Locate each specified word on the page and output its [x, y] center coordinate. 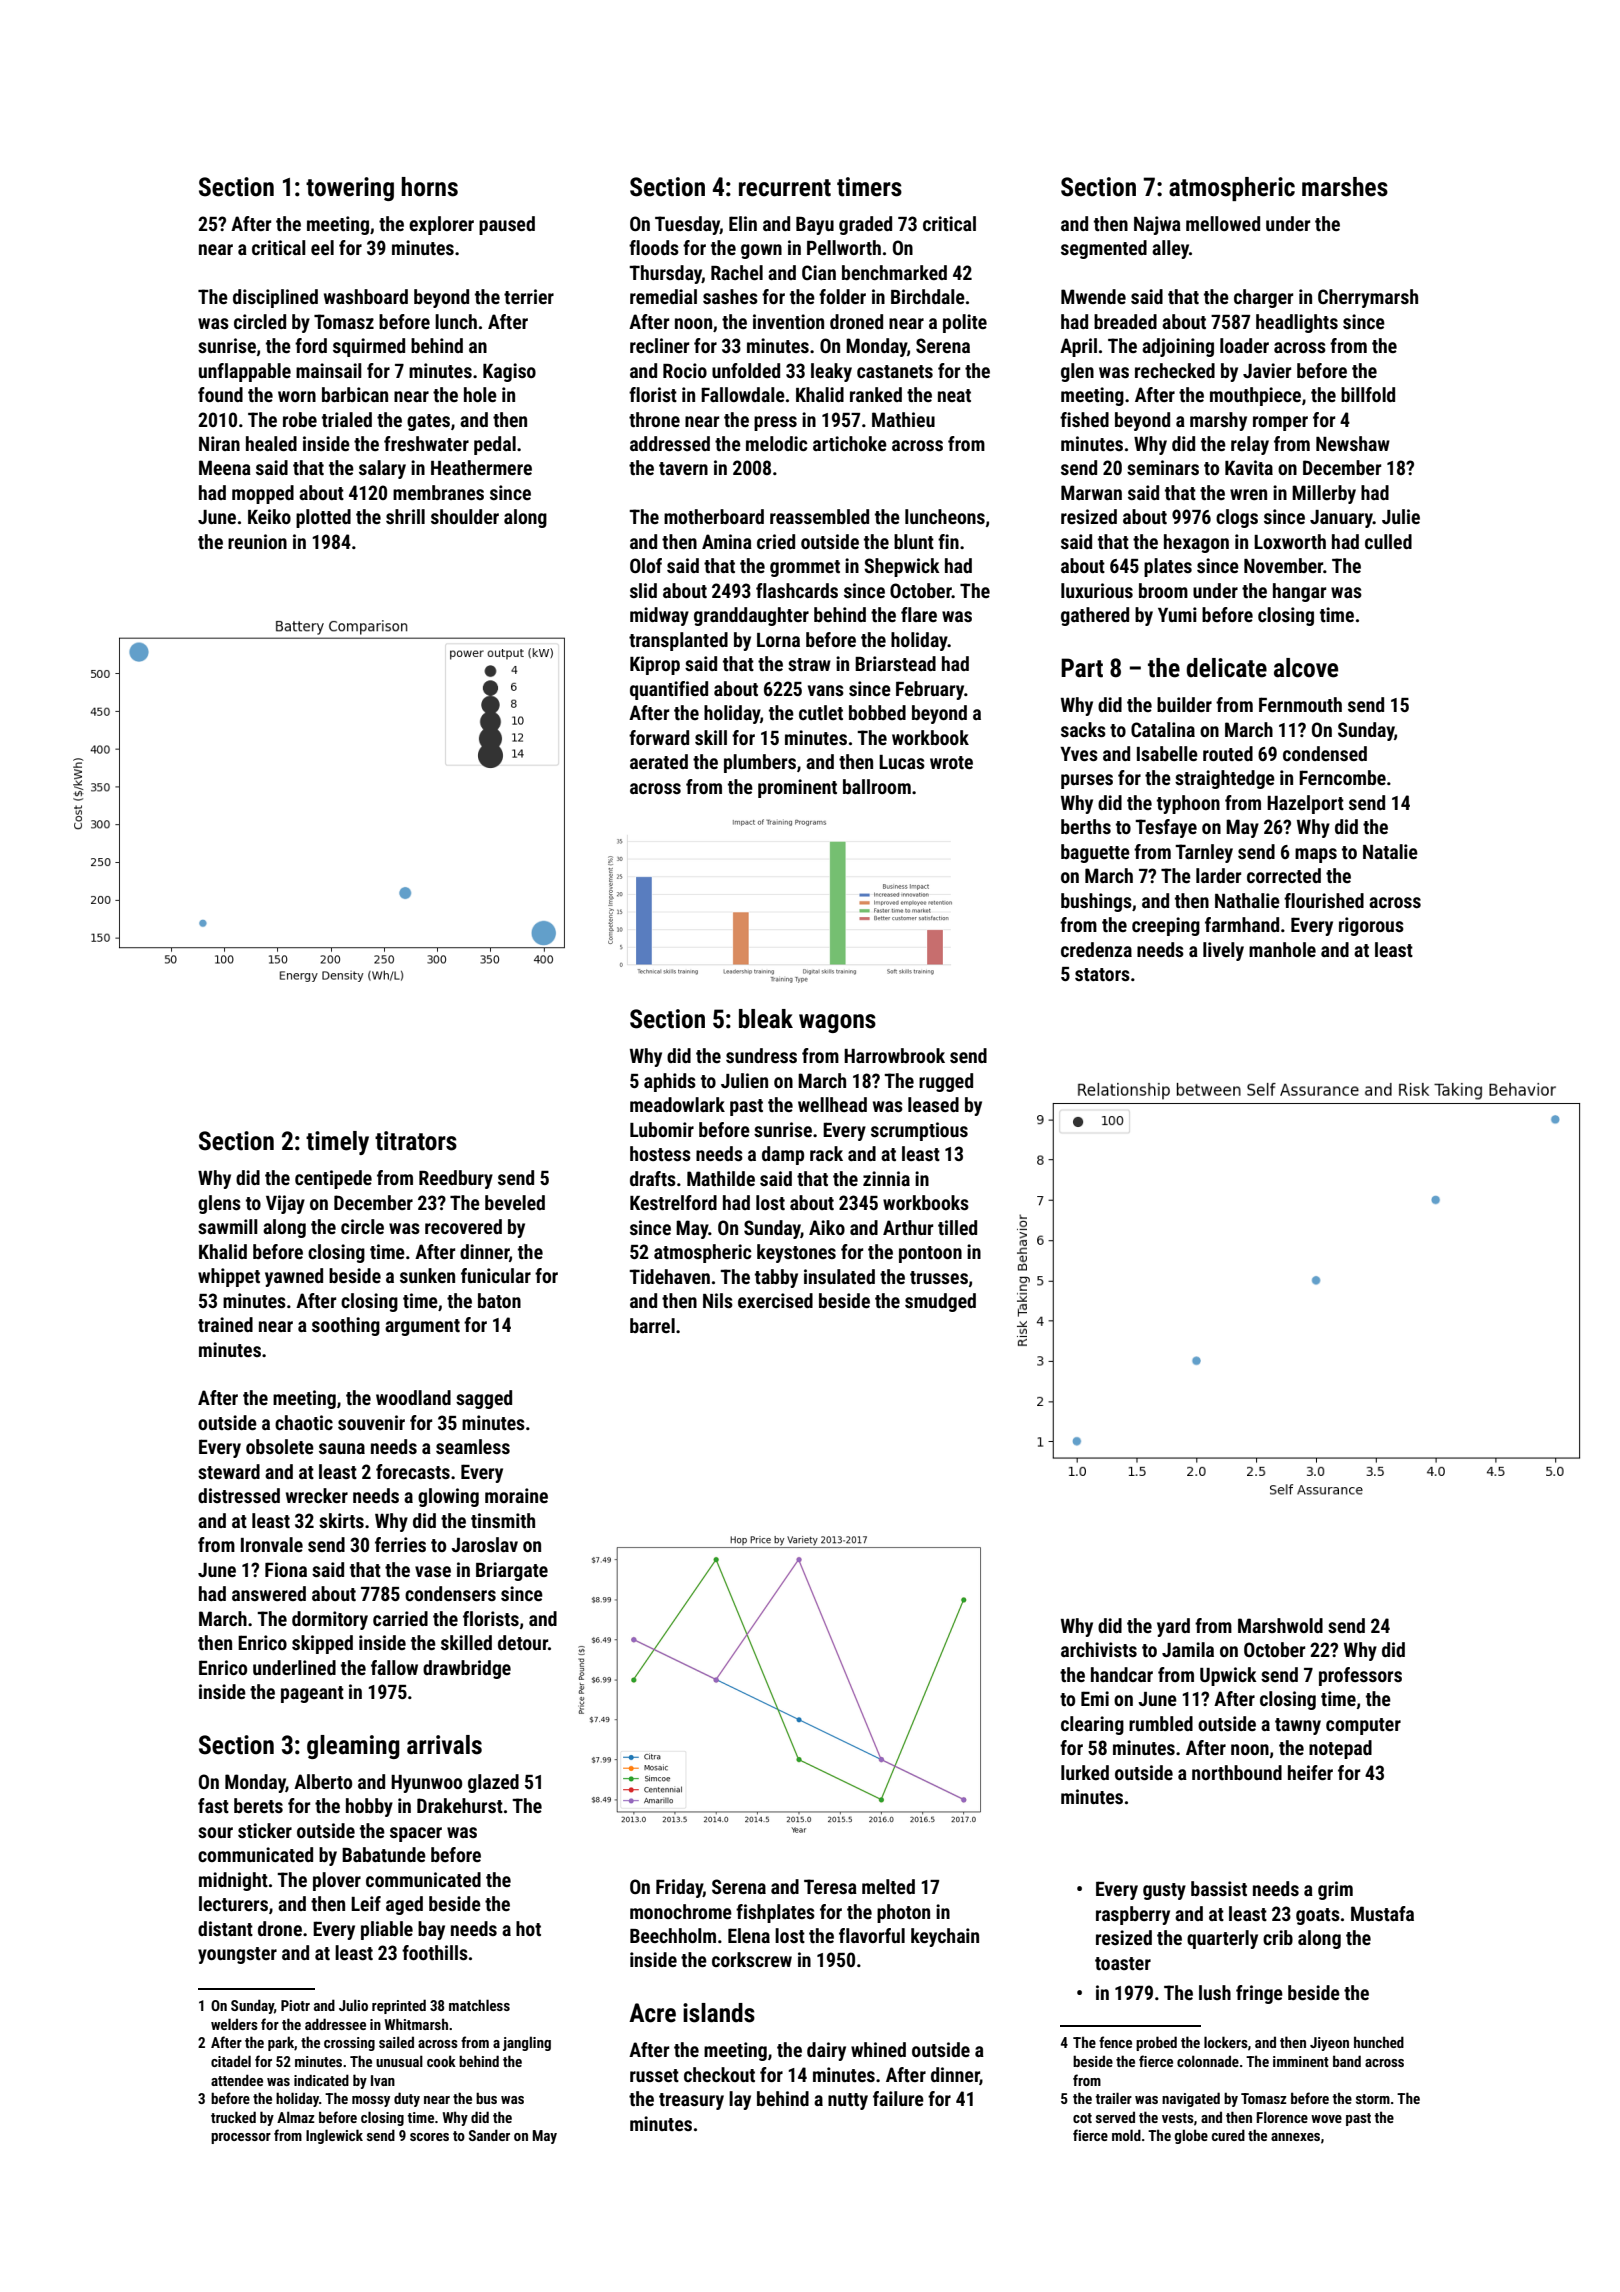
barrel [652, 1325]
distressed [239, 1495]
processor [241, 2138]
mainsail [329, 370]
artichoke [850, 443]
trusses [939, 1277]
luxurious [1097, 590]
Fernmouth [1300, 704]
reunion [257, 541]
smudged [940, 1302]
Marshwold [1280, 1625]
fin [948, 541]
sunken [427, 1275]
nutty [848, 2101]
